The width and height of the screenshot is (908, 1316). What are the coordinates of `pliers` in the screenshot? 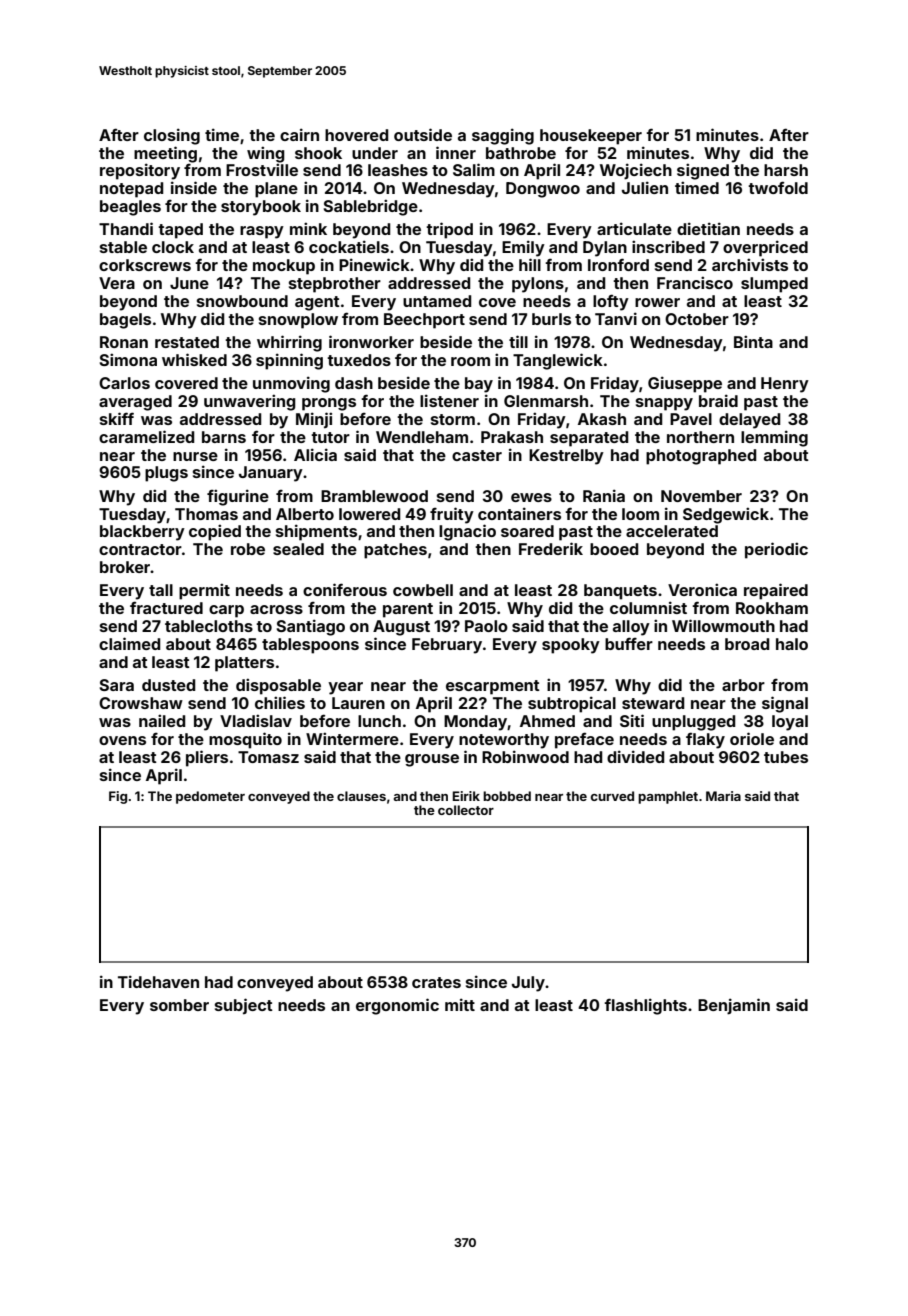 It's located at (207, 758).
